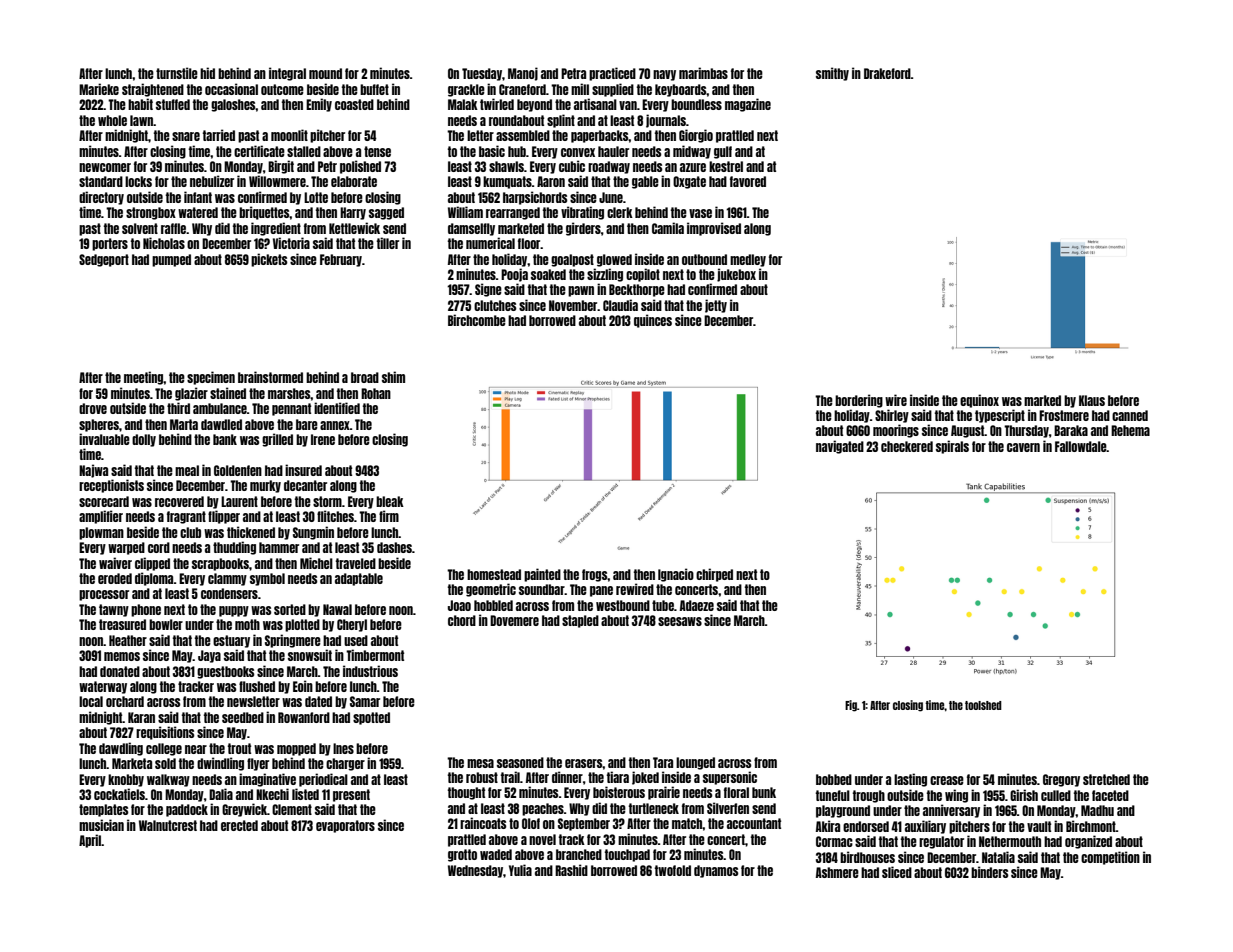  I want to click on Drakeford, so click(887, 73).
